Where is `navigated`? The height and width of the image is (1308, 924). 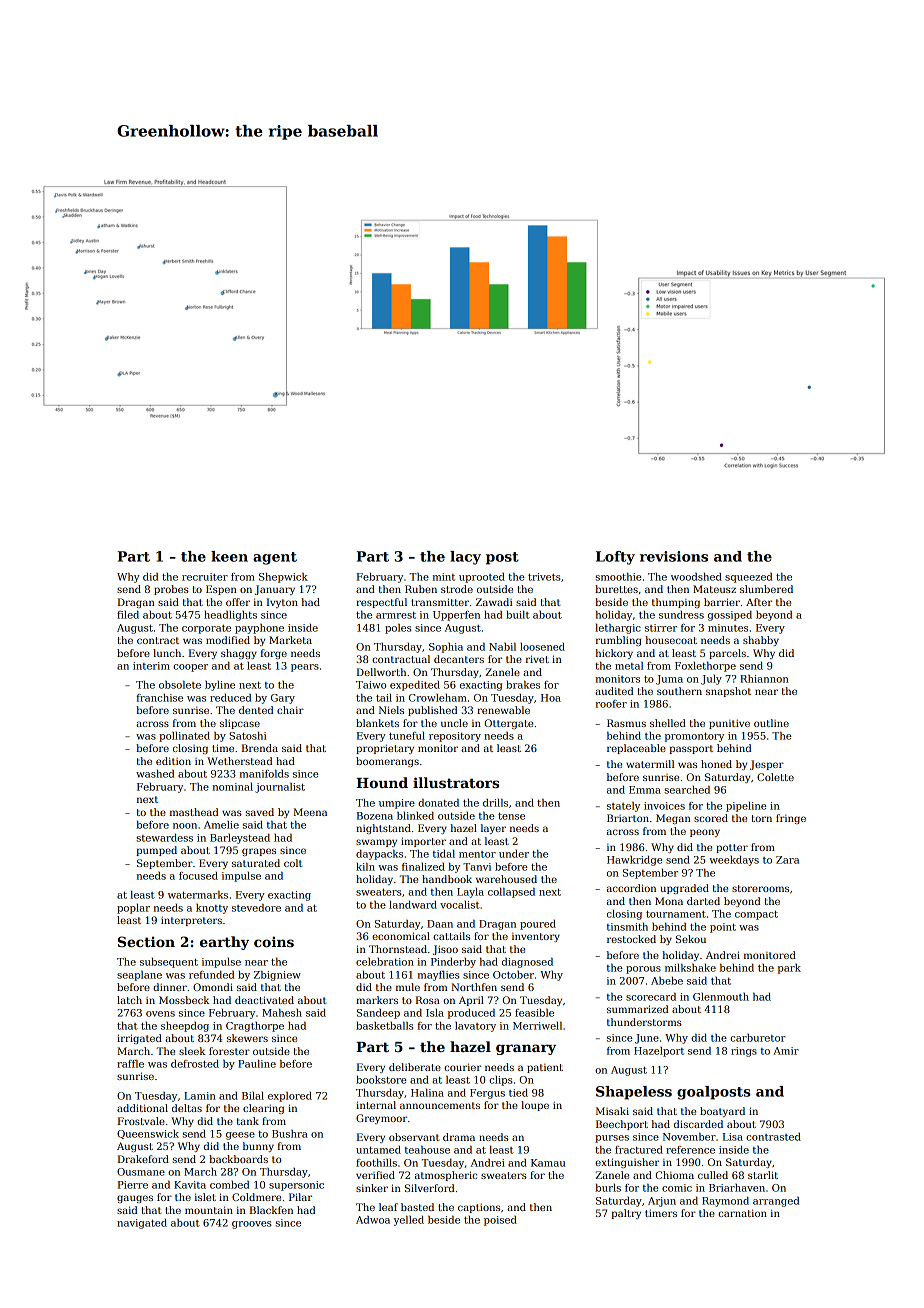
navigated is located at coordinates (142, 1224).
